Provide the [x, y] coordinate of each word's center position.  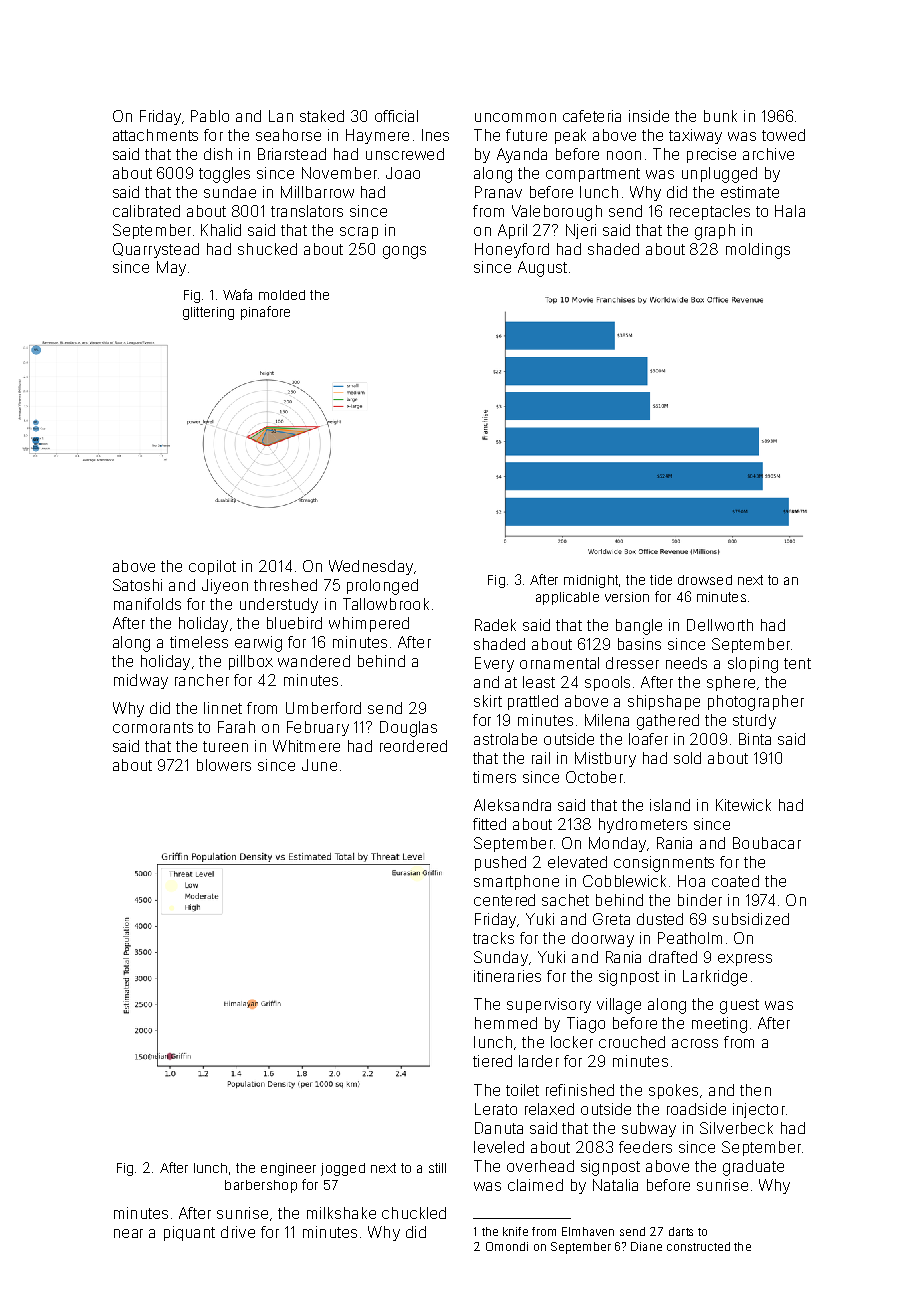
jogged [343, 1169]
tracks [493, 938]
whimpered [369, 624]
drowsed [705, 580]
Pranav [498, 192]
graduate [753, 1168]
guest [739, 1006]
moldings [758, 251]
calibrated [146, 211]
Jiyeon [225, 586]
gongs [404, 252]
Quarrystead [156, 250]
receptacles [710, 212]
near [128, 1233]
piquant [189, 1233]
